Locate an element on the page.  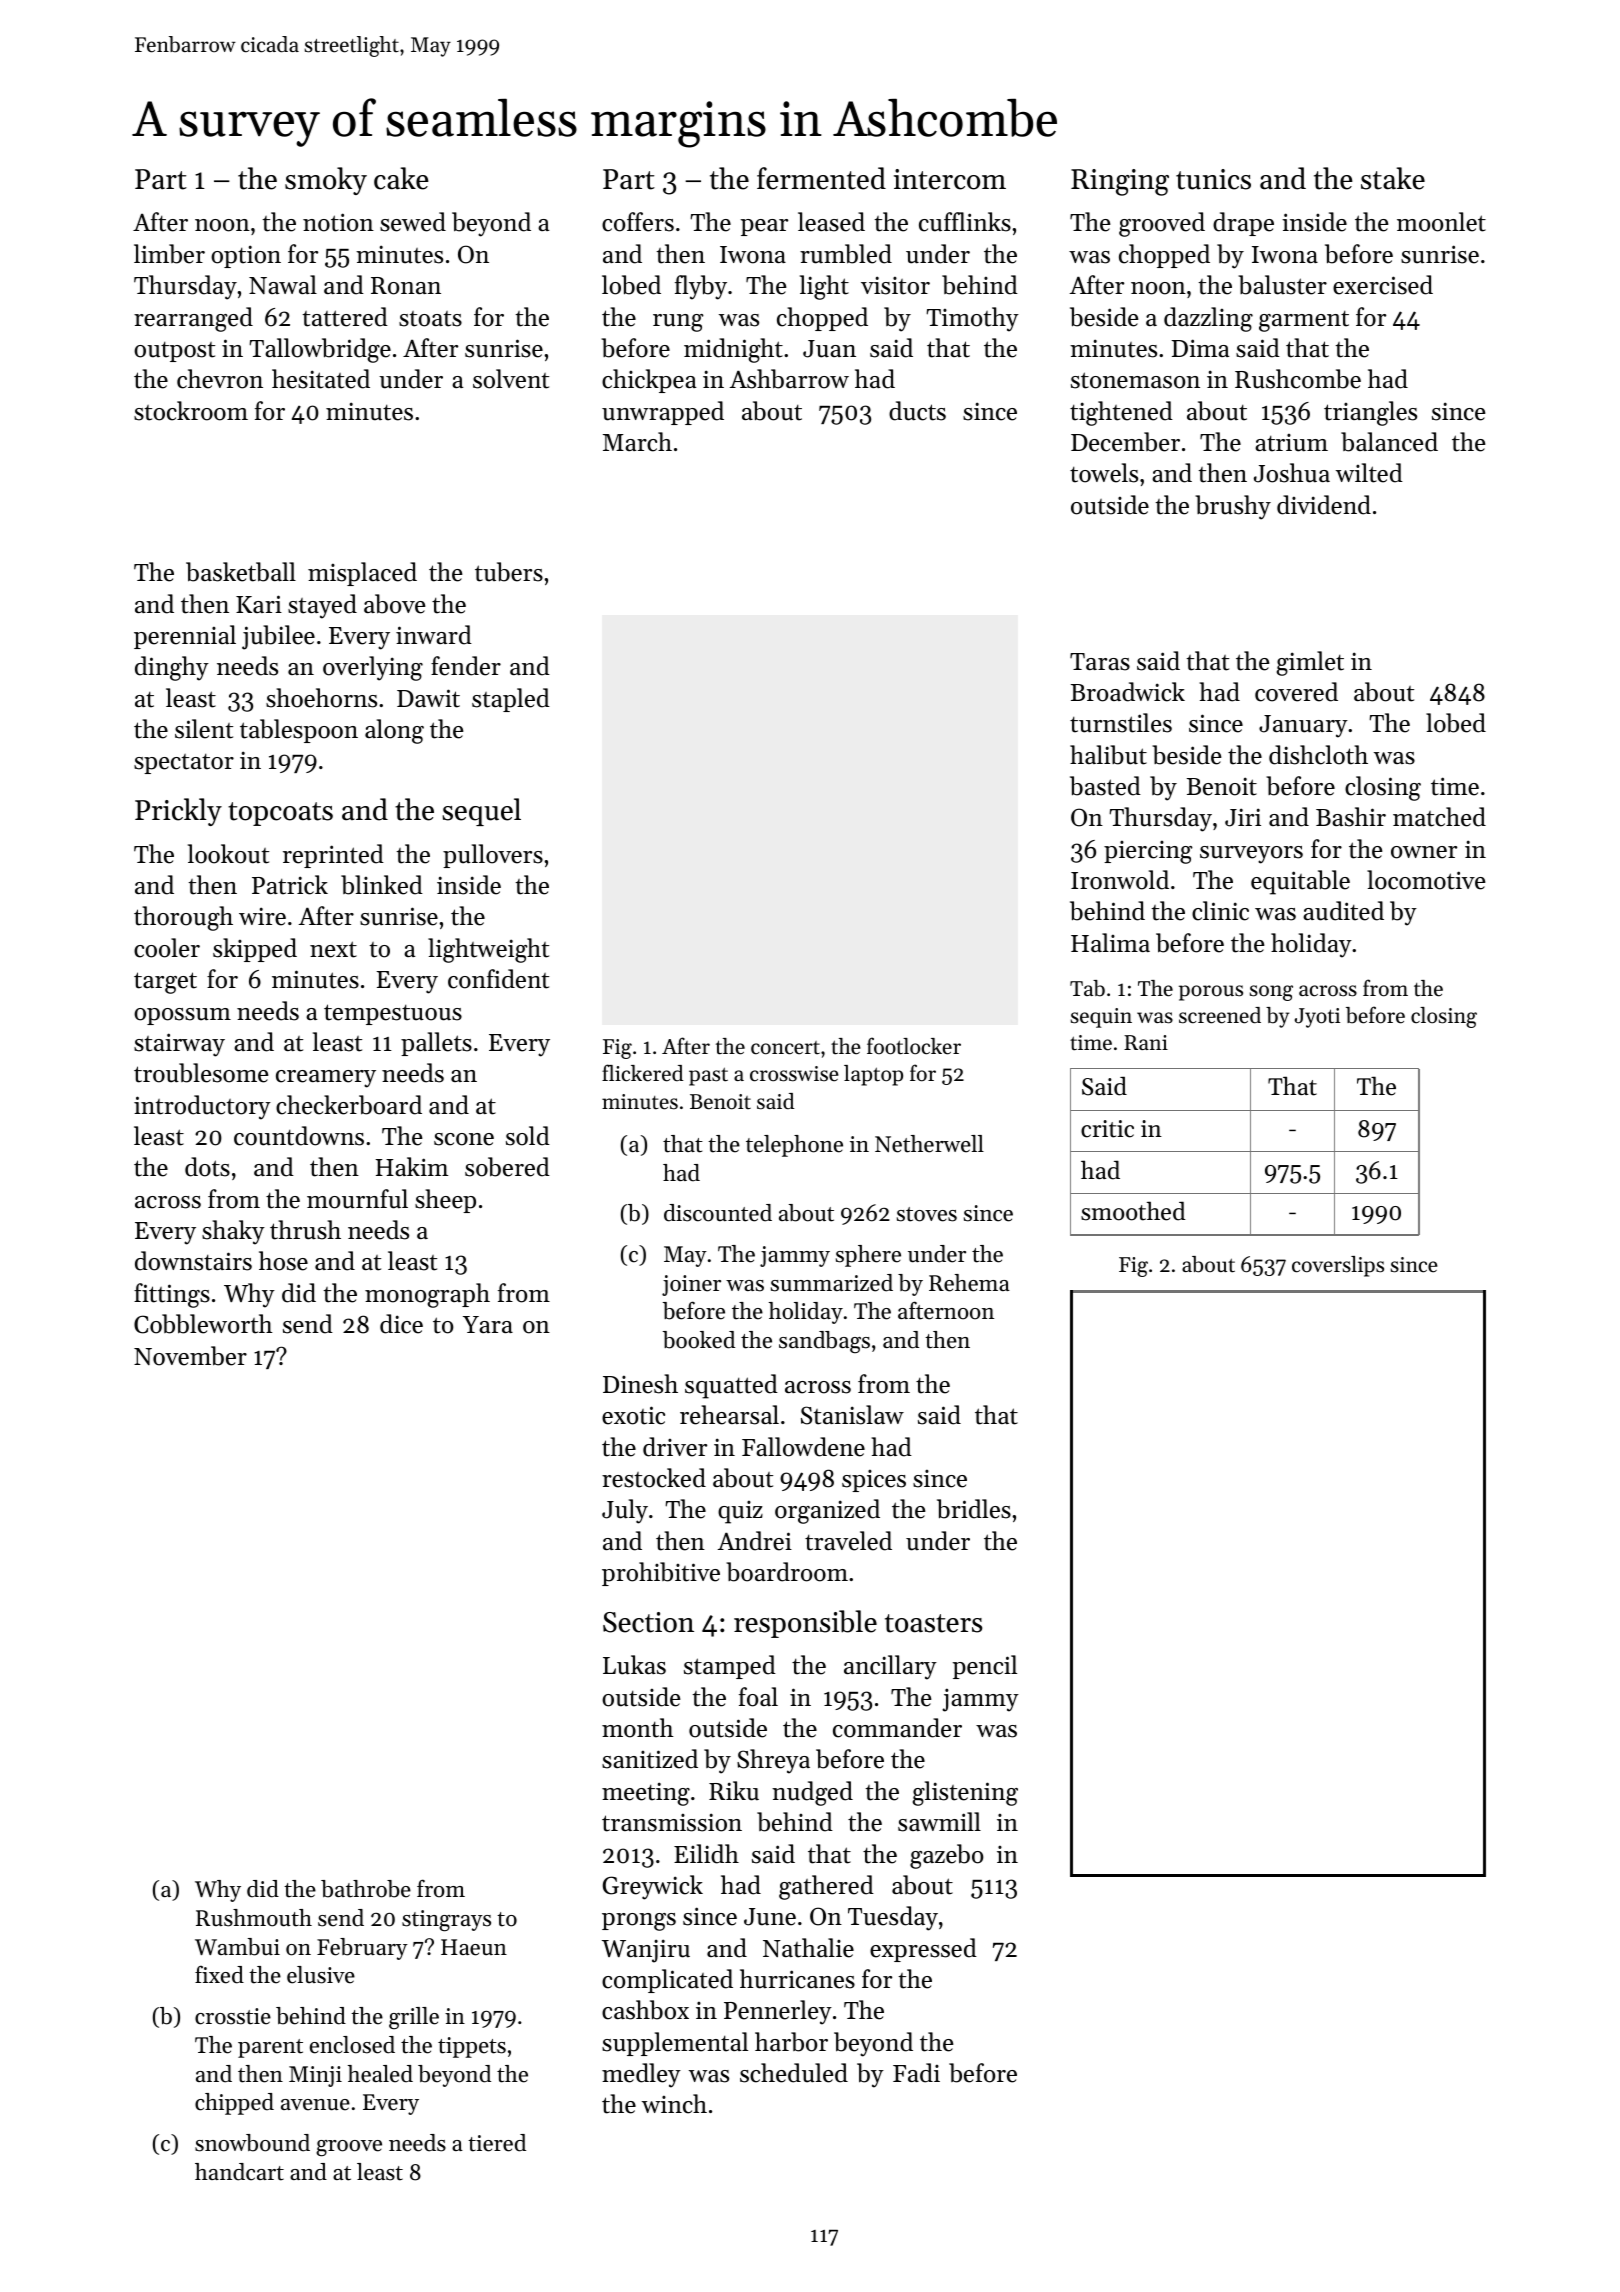
stake is located at coordinates (1393, 178).
